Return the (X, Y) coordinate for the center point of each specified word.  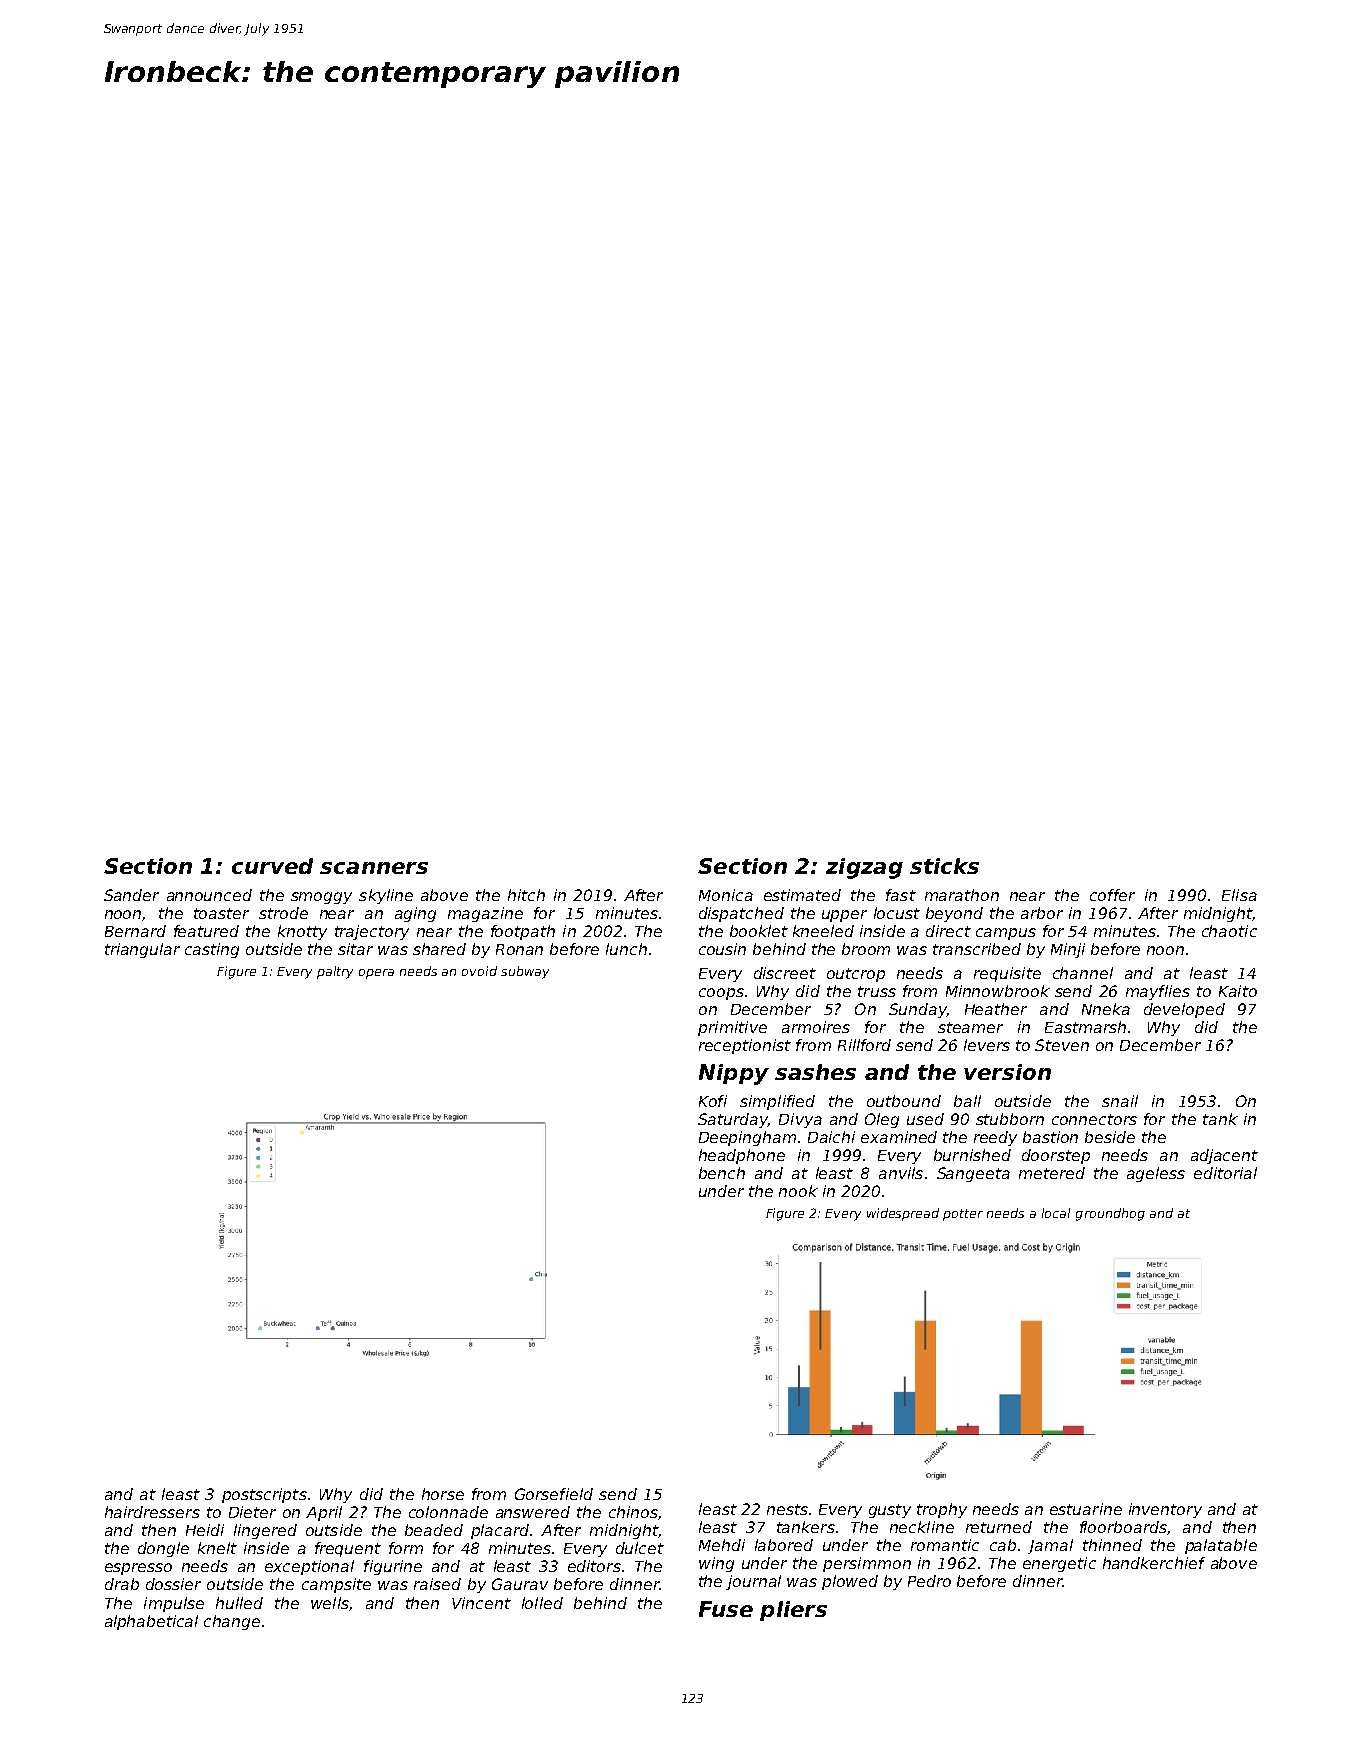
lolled (542, 1603)
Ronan (519, 949)
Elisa (1239, 895)
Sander (131, 895)
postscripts (264, 1495)
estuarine (1086, 1509)
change (232, 1622)
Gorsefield (554, 1494)
